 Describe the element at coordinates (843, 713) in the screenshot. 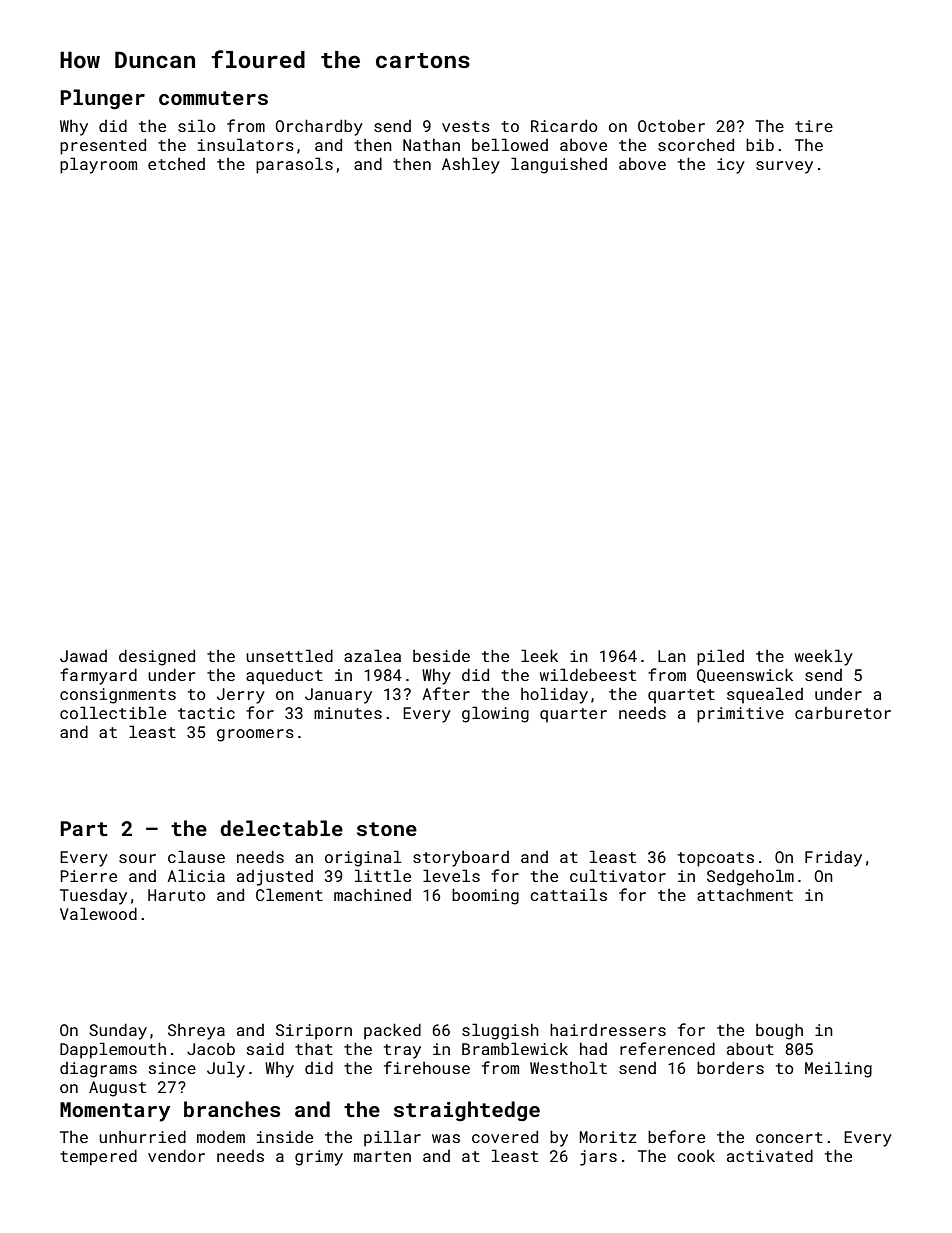

I see `carburetor` at that location.
